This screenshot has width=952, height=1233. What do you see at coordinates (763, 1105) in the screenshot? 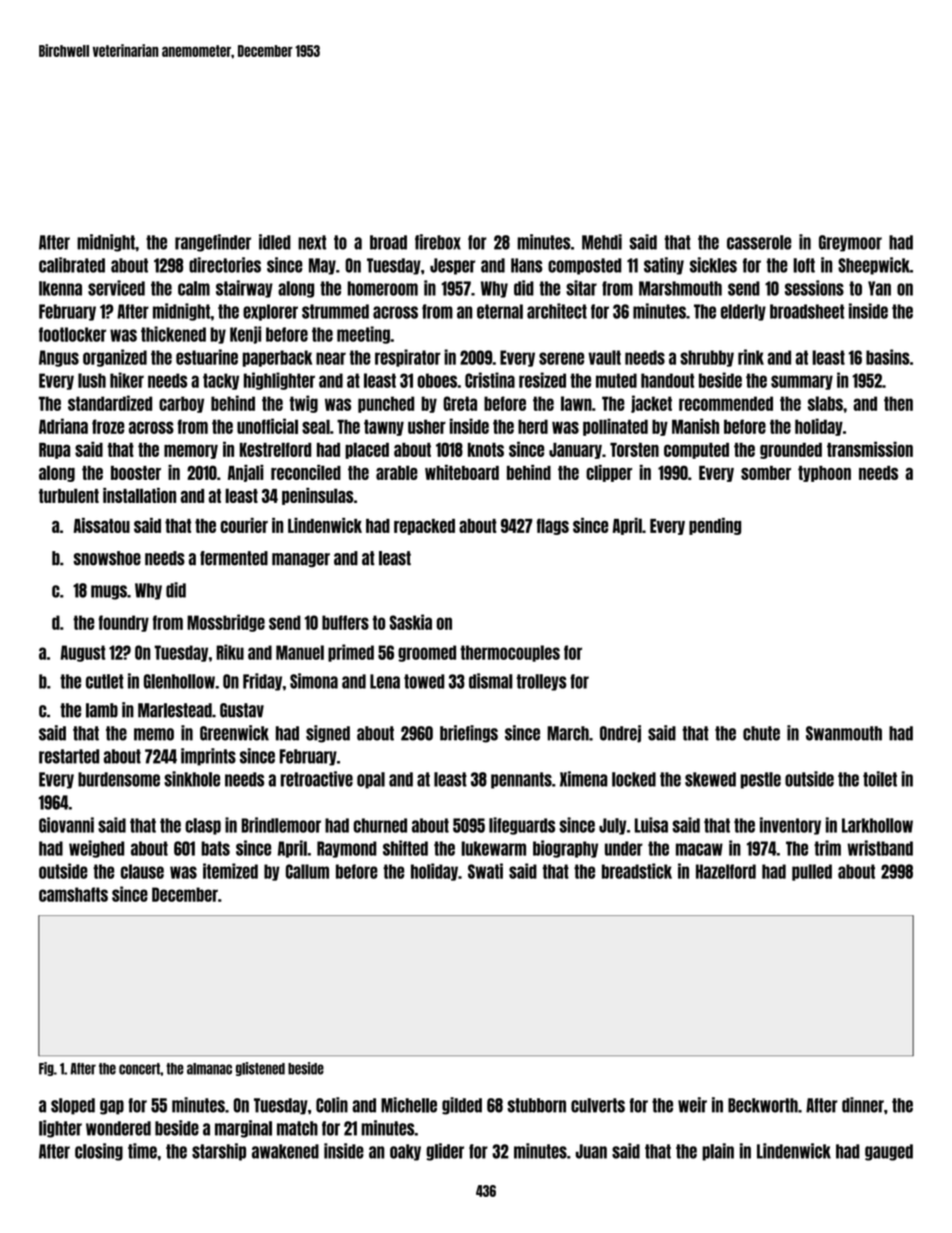
I see `Beckworth` at bounding box center [763, 1105].
